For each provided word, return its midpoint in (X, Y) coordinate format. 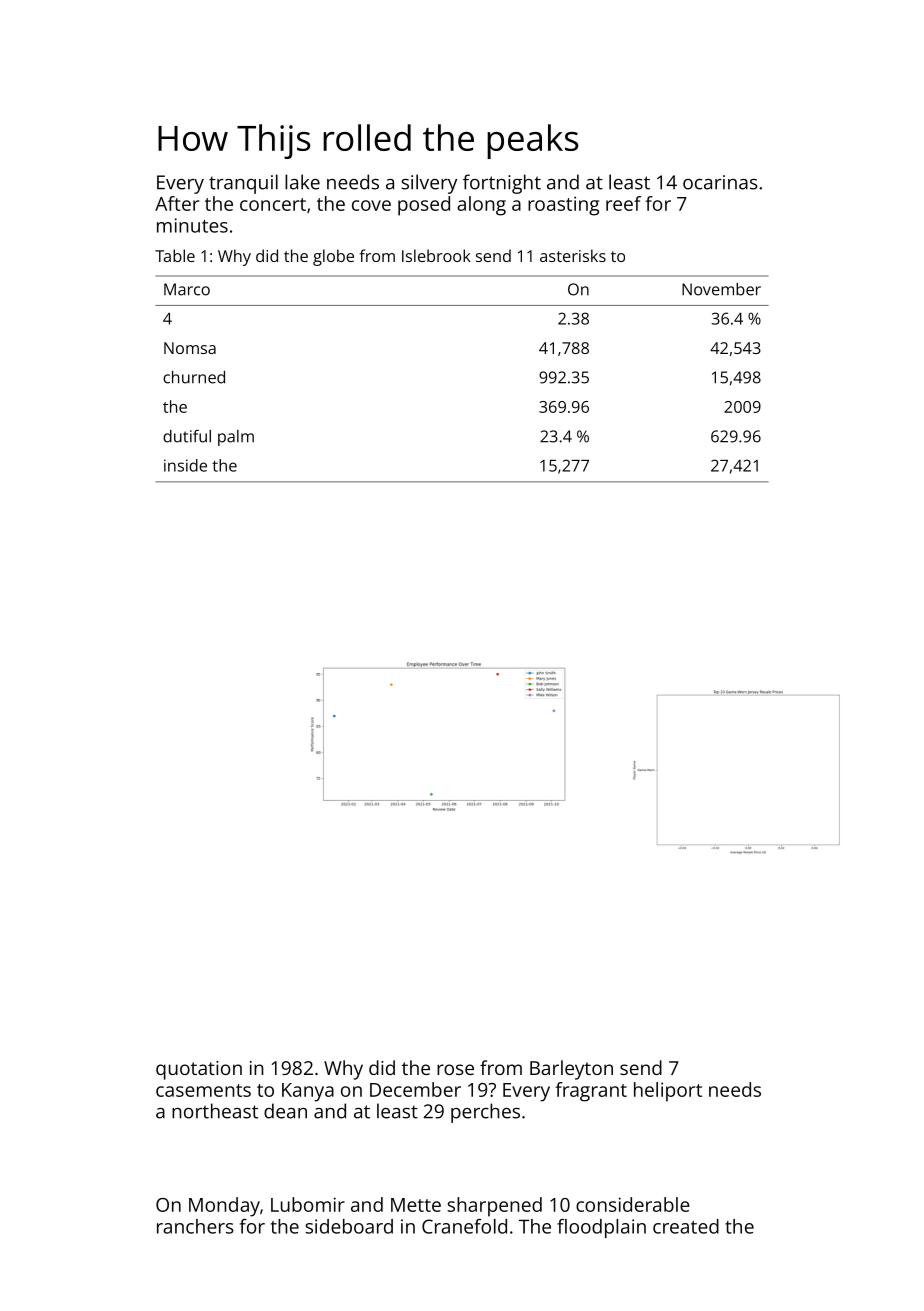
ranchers (195, 1226)
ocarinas (720, 182)
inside (185, 465)
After (177, 203)
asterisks (573, 255)
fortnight (502, 184)
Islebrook (436, 255)
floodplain (601, 1228)
